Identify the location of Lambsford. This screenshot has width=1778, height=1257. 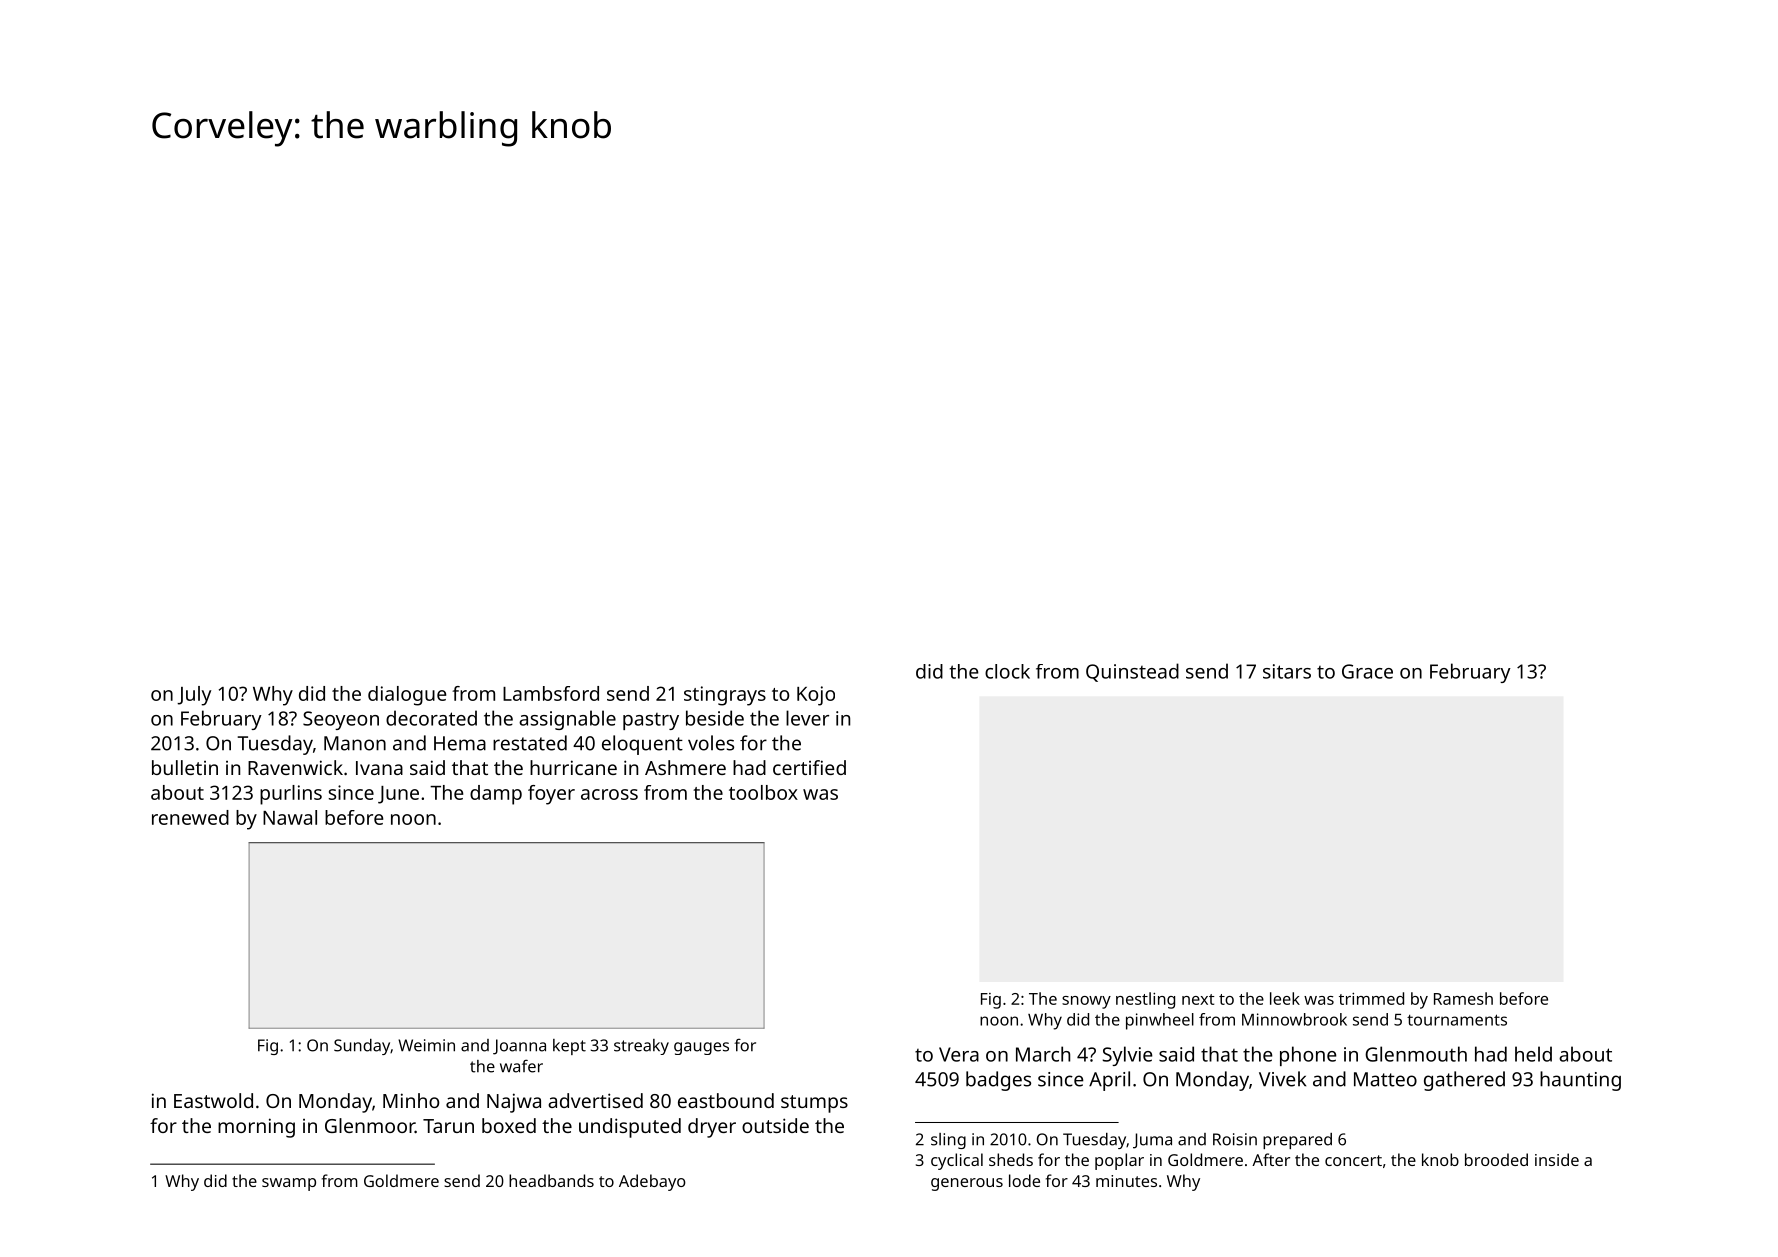
(551, 693).
